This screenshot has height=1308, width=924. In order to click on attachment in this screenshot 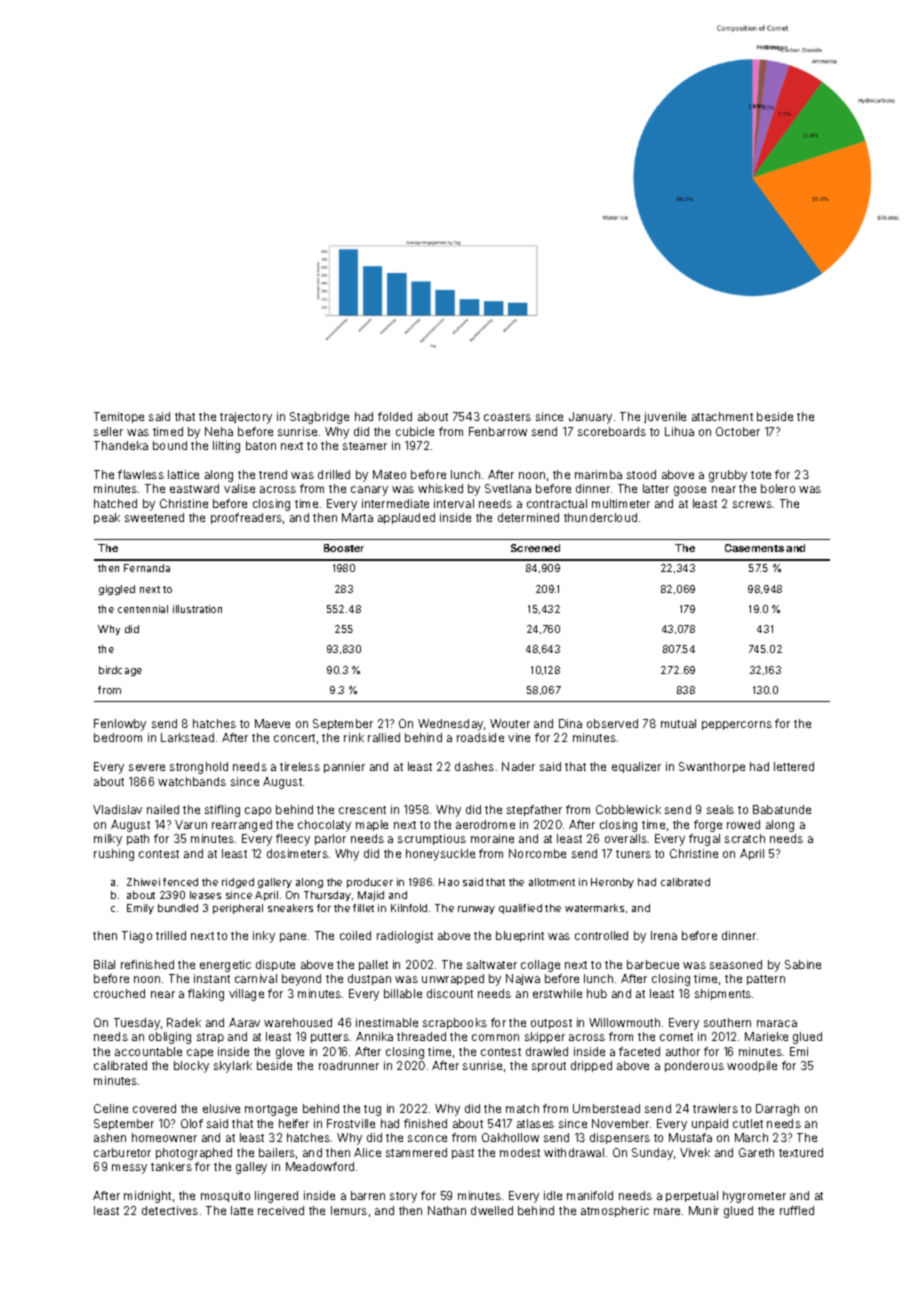, I will do `click(722, 416)`.
